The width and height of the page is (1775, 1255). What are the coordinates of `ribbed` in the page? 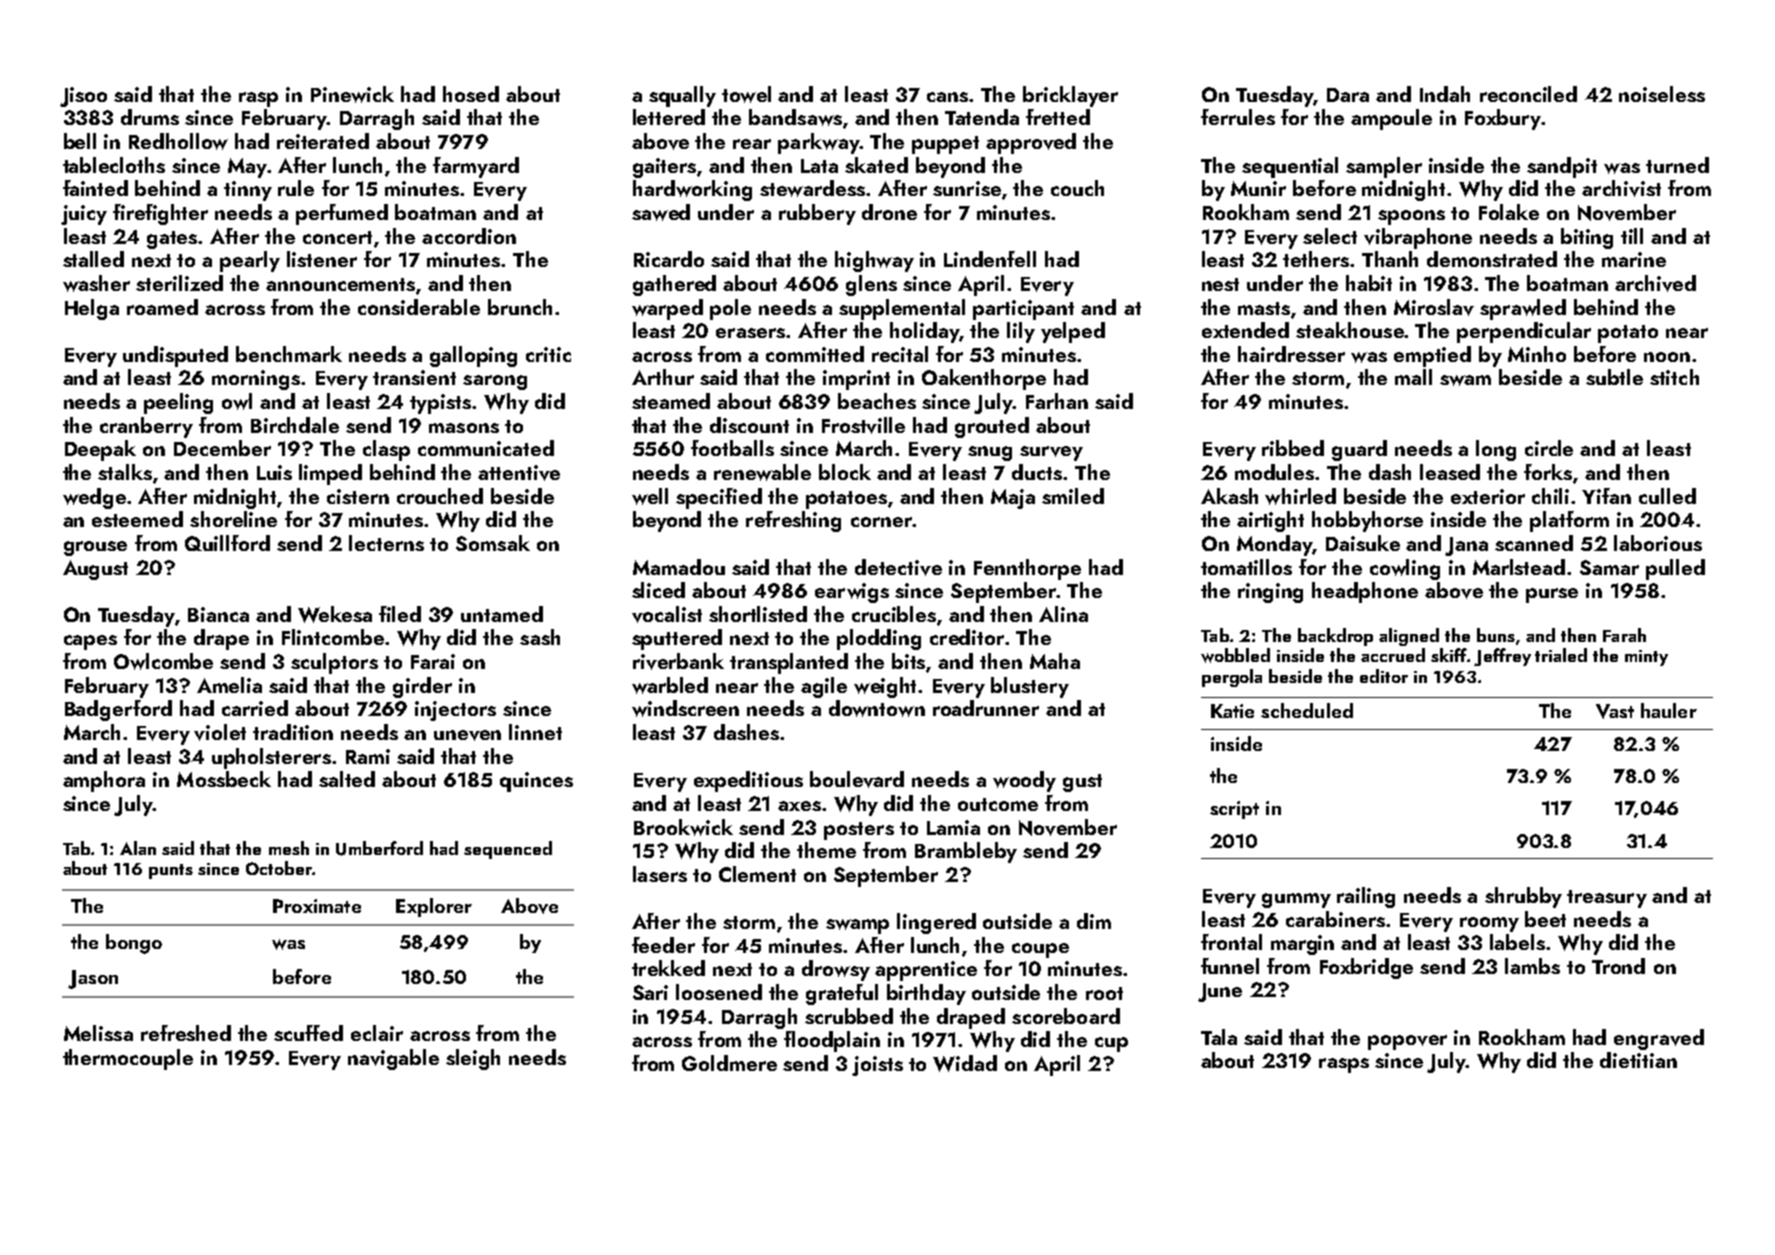 It's located at (1293, 448).
